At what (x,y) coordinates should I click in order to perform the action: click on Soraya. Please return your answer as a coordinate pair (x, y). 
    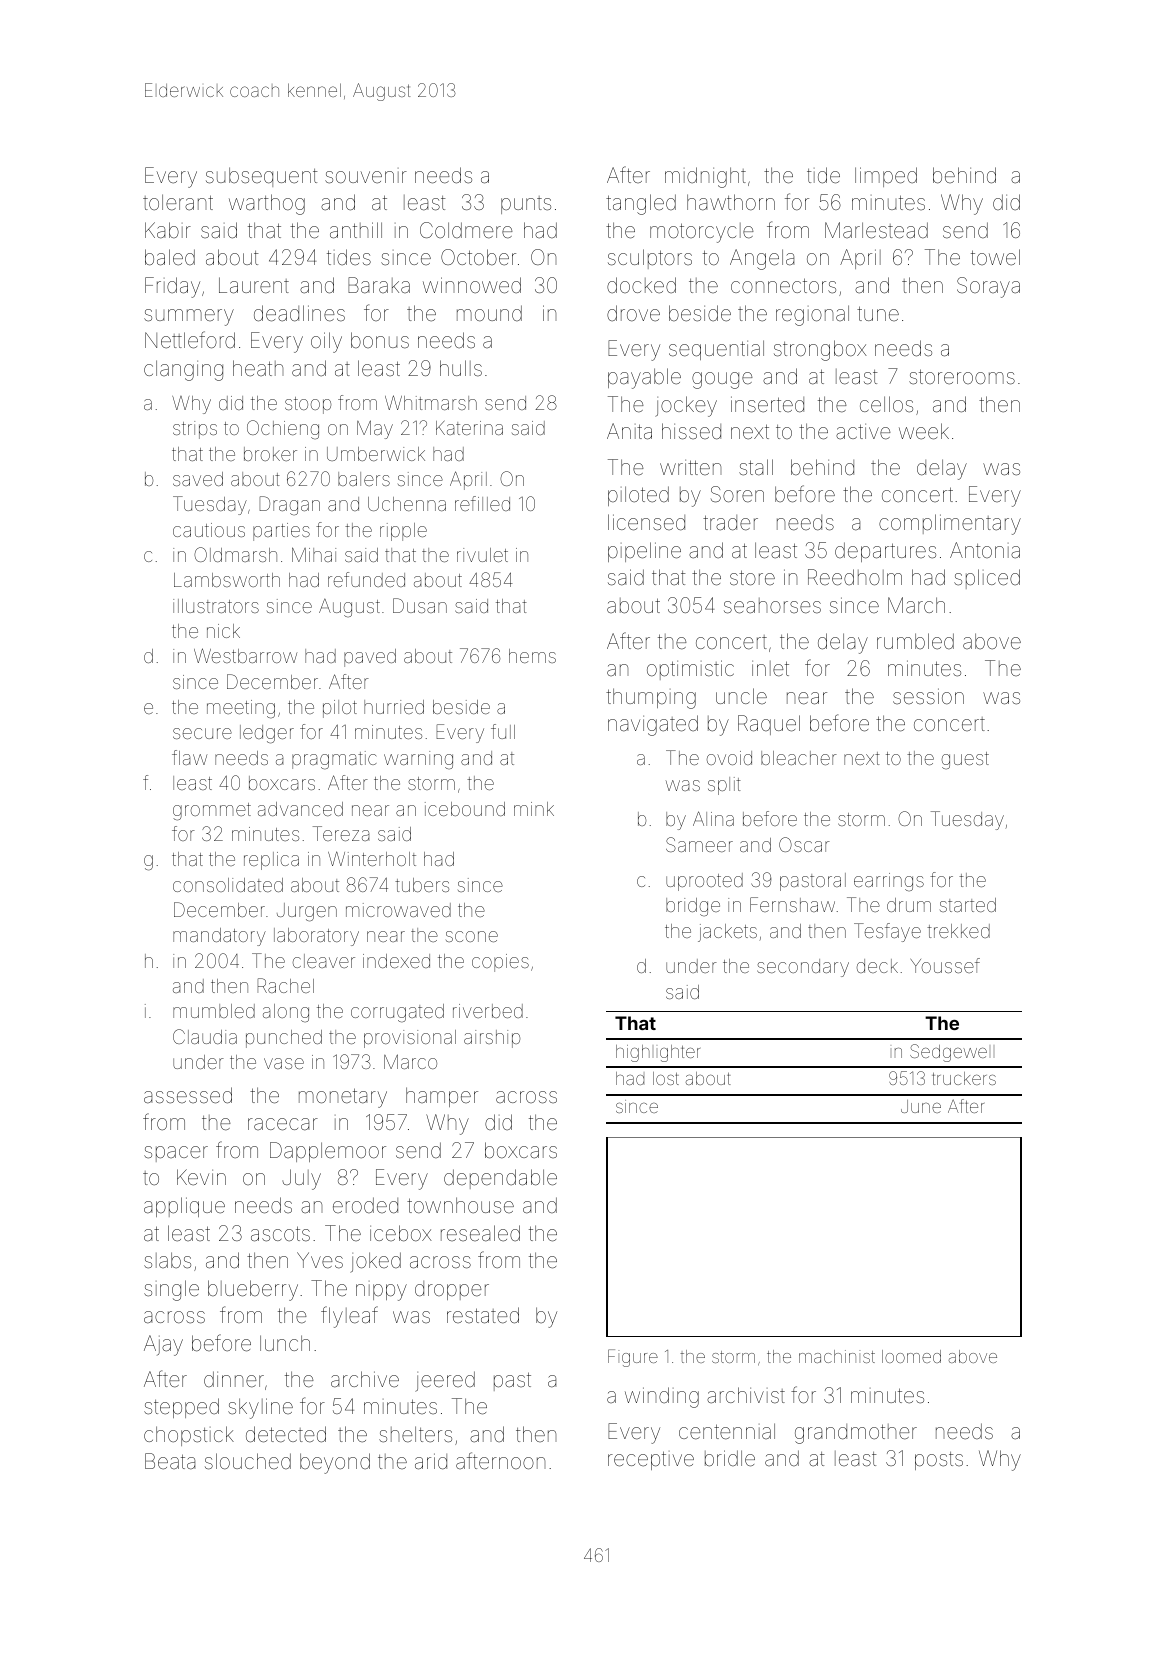
    Looking at the image, I should click on (988, 287).
